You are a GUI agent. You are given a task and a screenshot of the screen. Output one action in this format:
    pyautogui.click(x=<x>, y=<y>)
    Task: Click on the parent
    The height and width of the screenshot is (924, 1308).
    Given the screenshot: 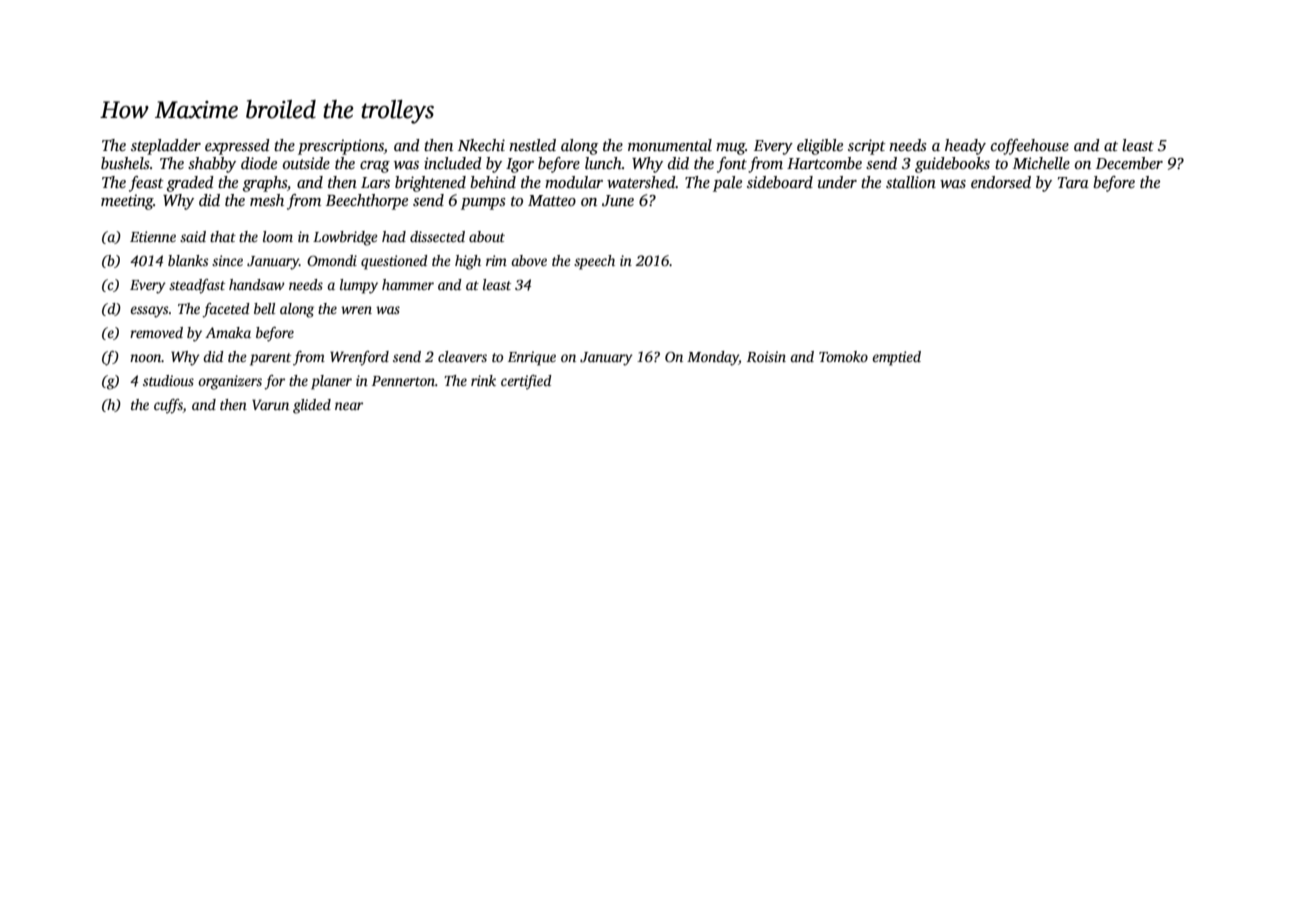 What is the action you would take?
    pyautogui.click(x=270, y=359)
